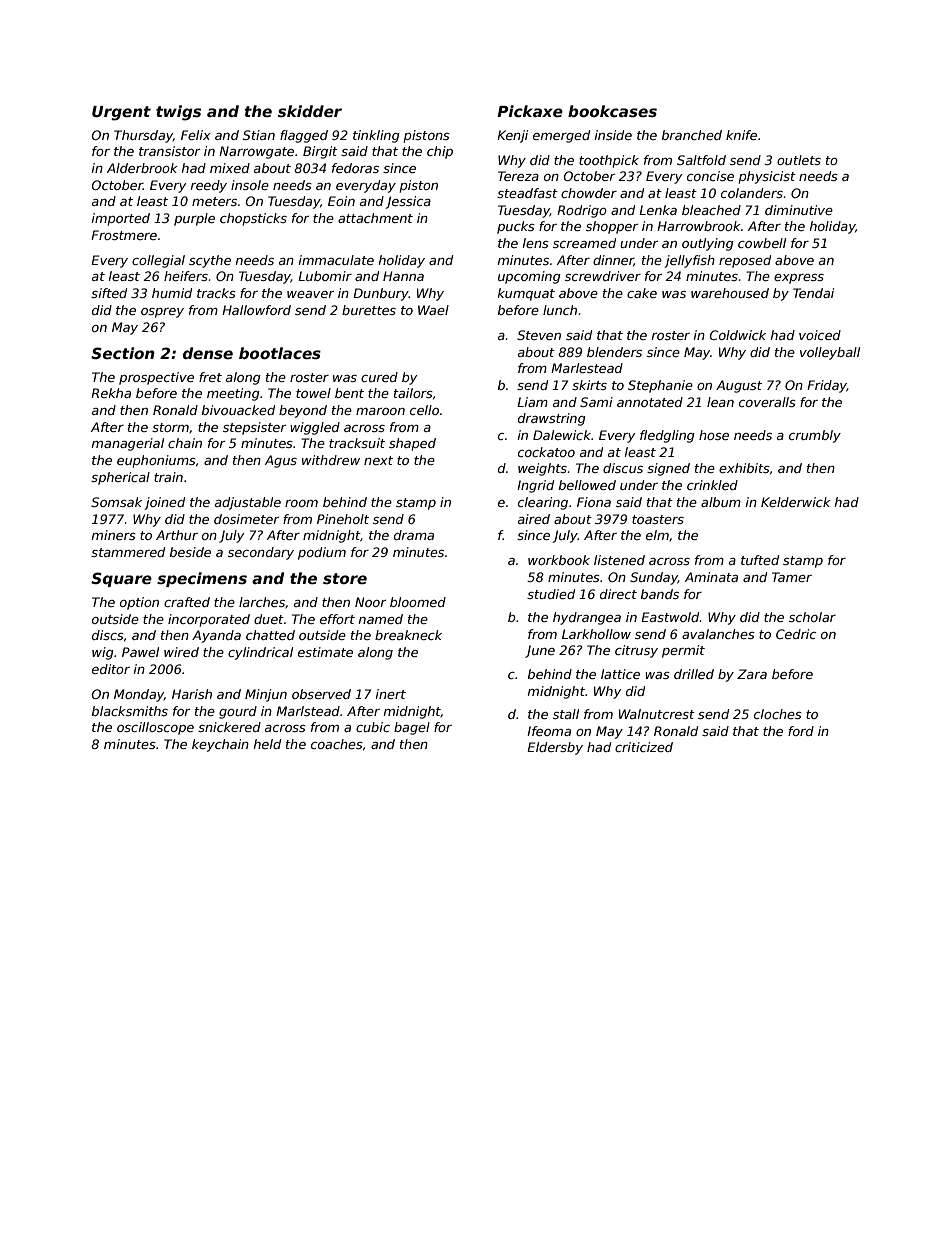  What do you see at coordinates (555, 748) in the page?
I see `Eldersby` at bounding box center [555, 748].
